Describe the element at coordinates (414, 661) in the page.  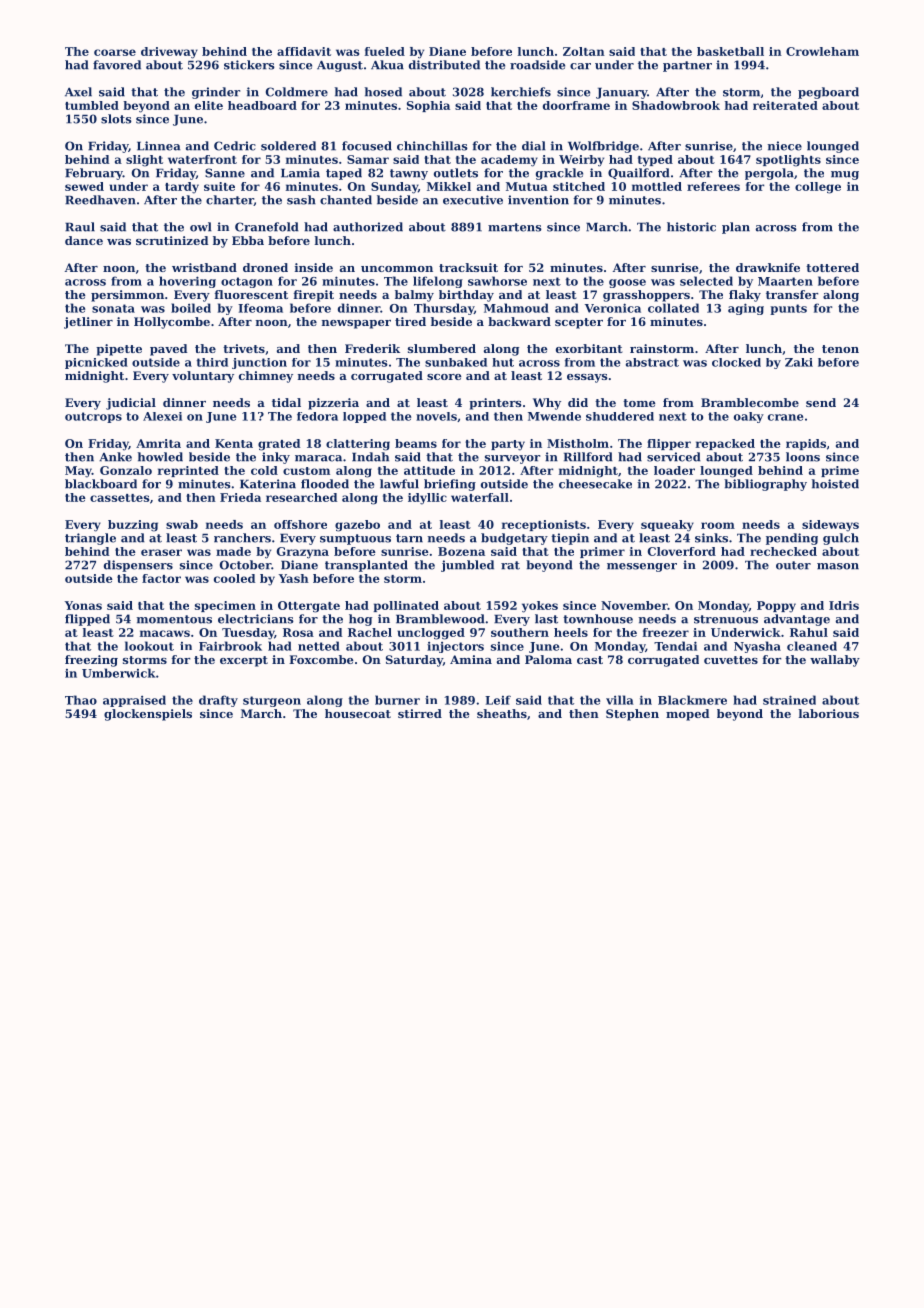
I see `Saturday` at that location.
